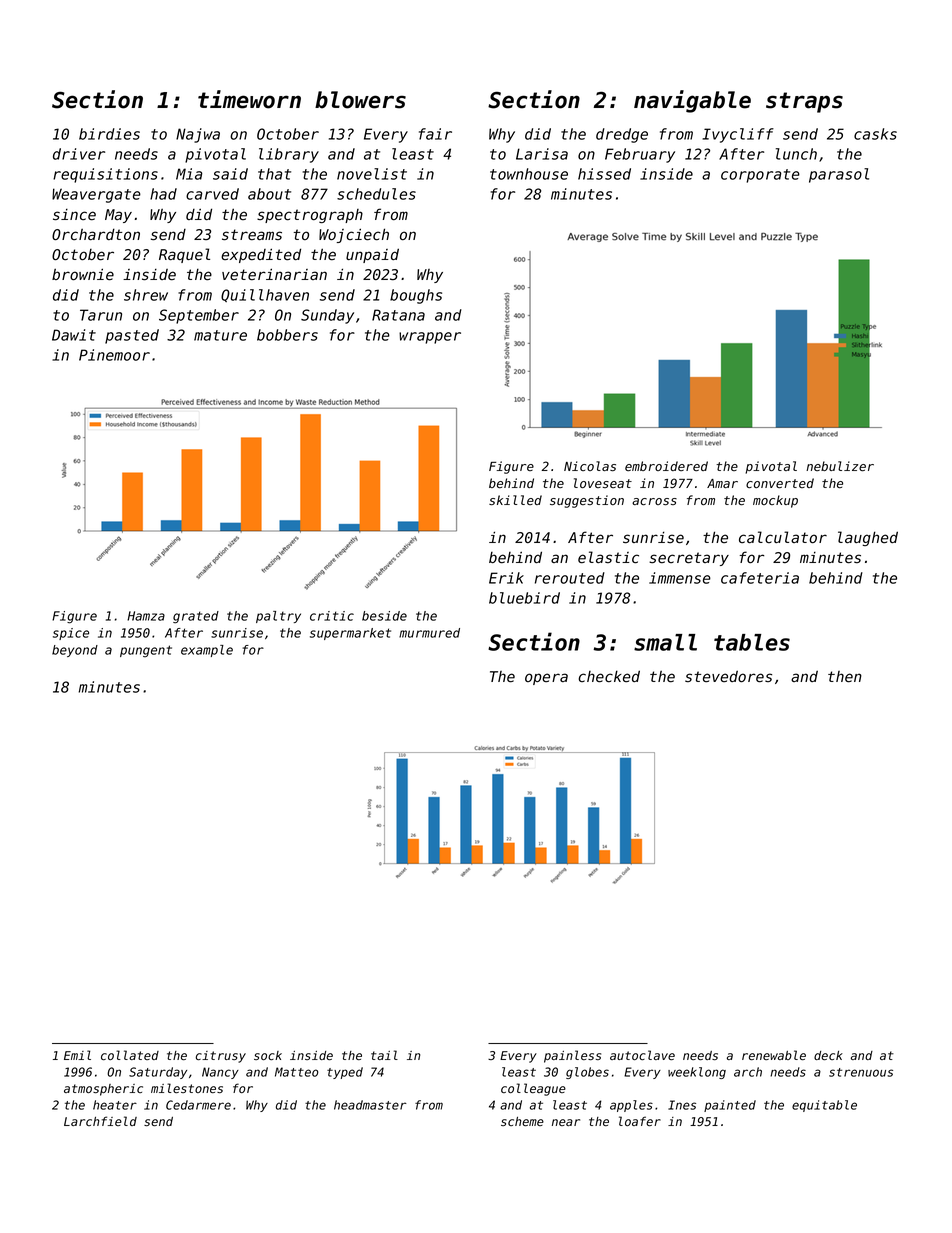 This page has height=1233, width=952. I want to click on critic, so click(332, 616).
